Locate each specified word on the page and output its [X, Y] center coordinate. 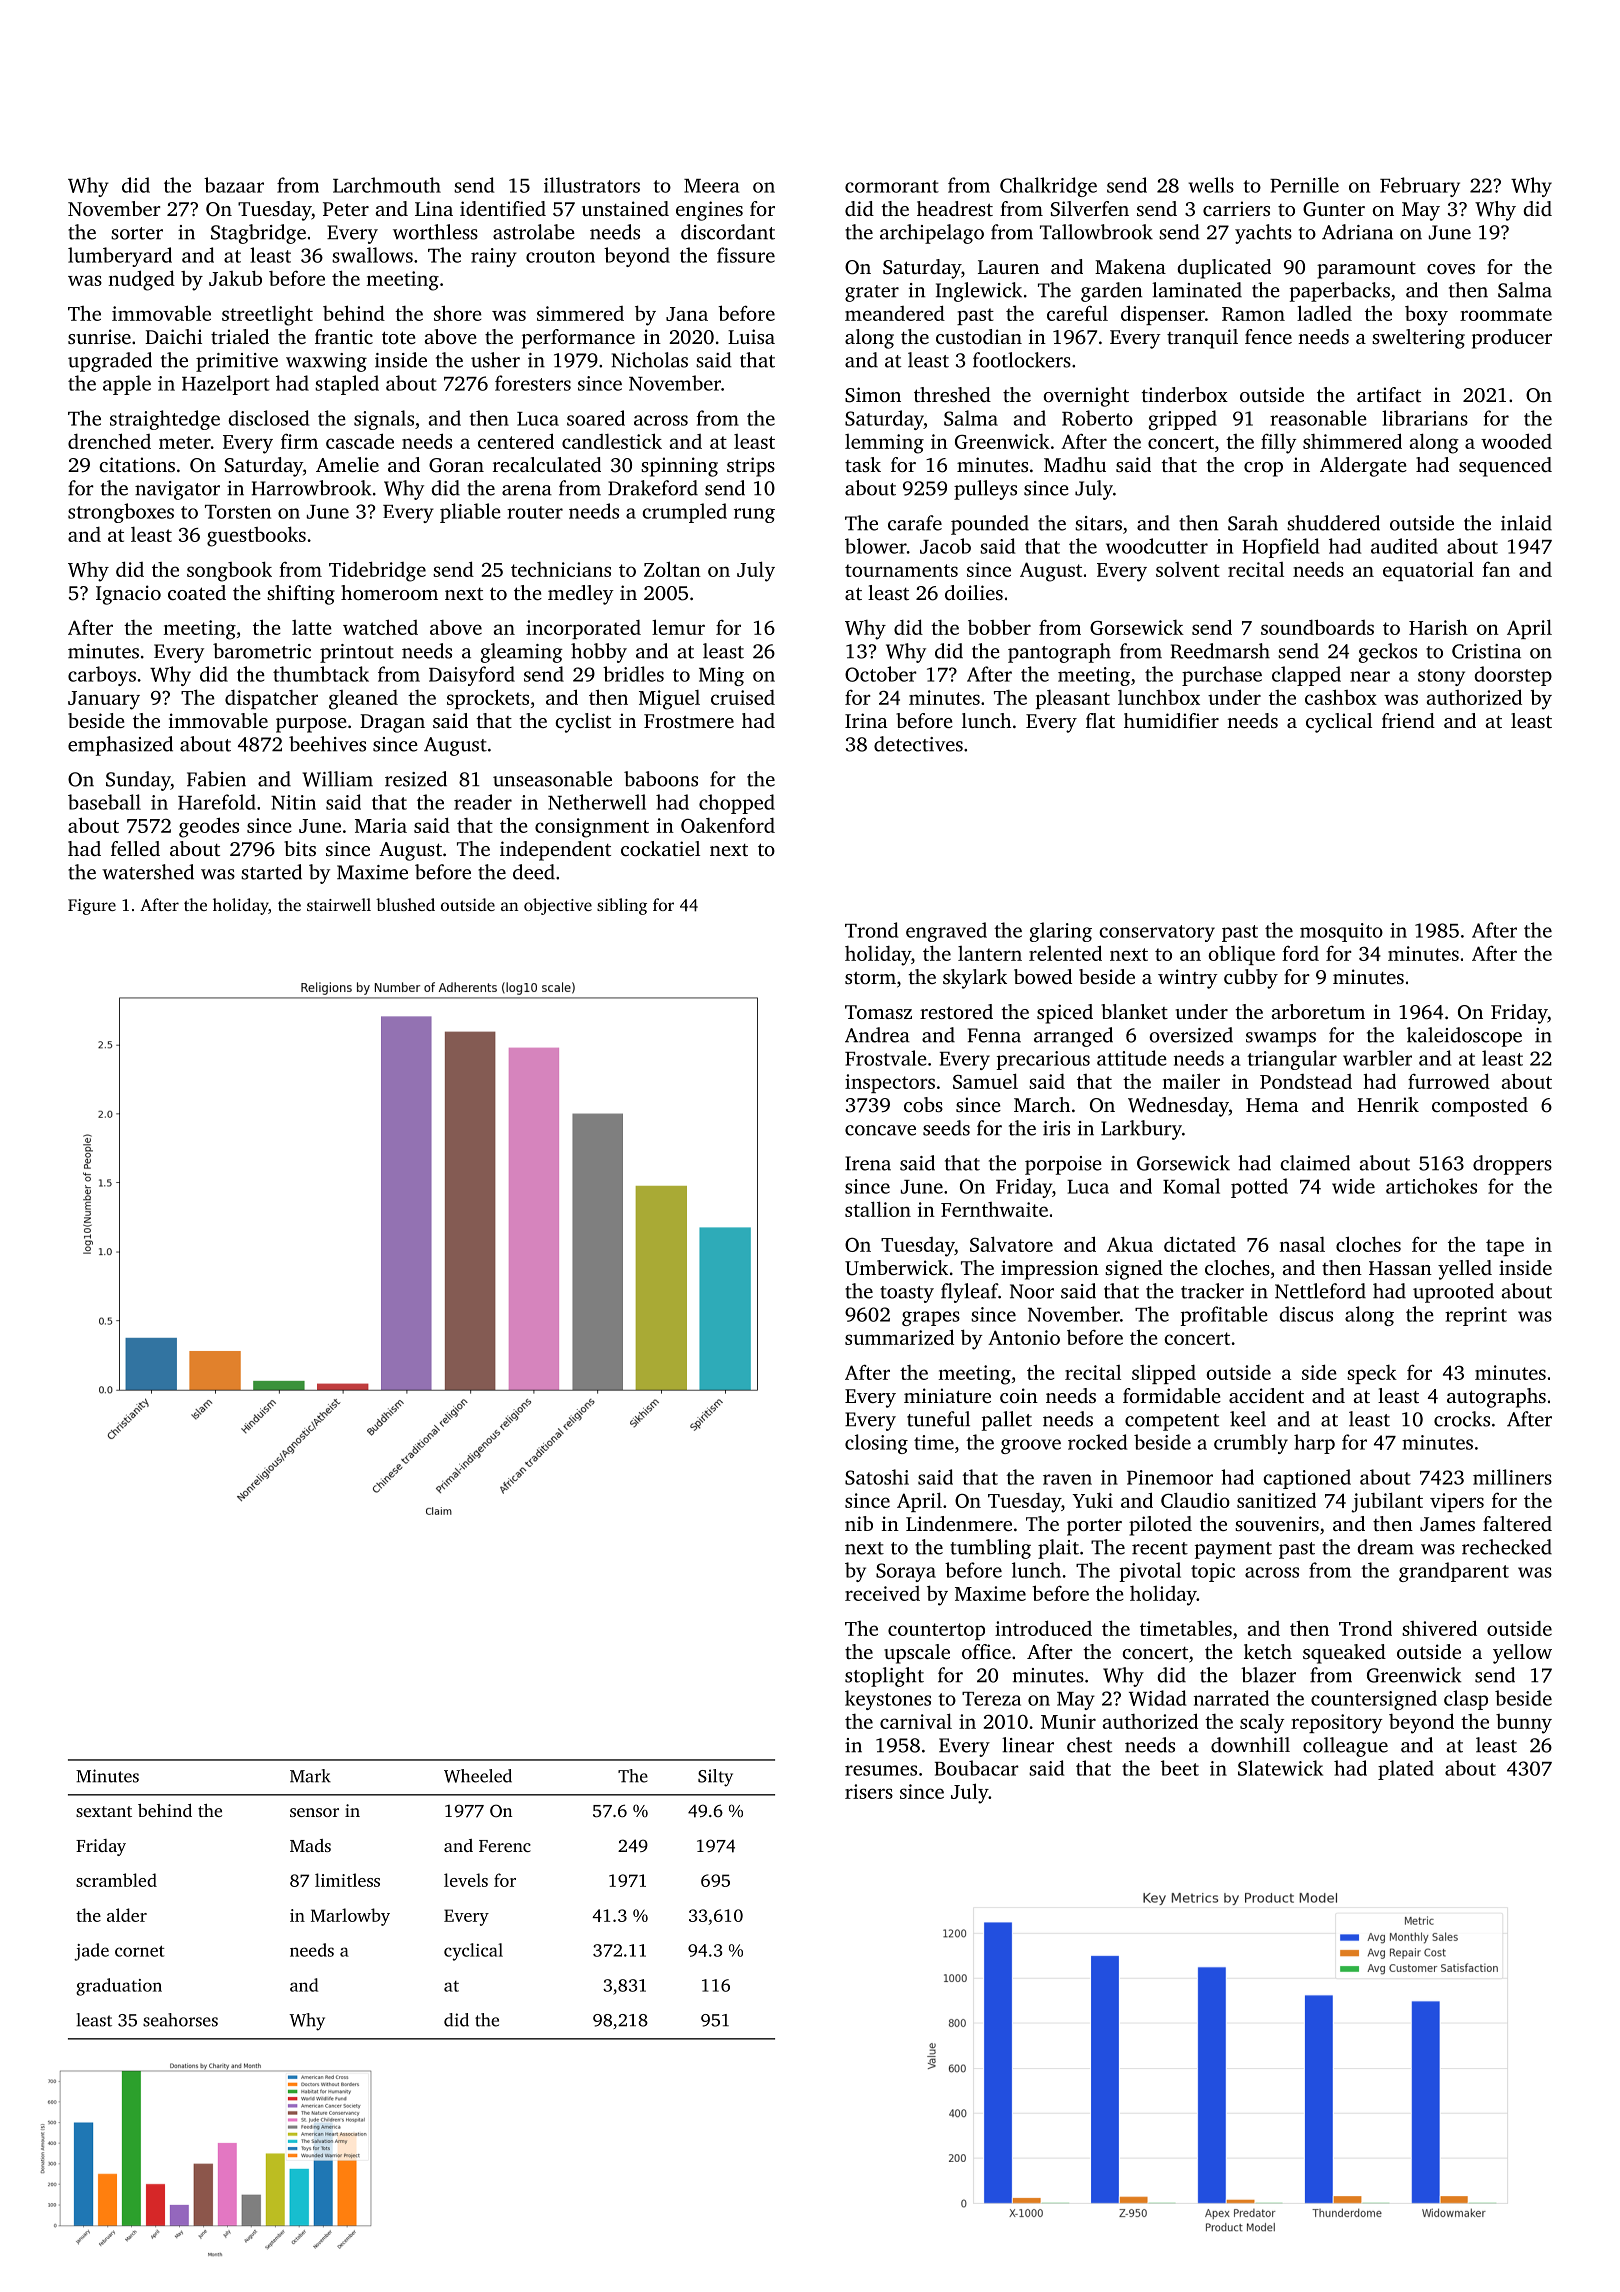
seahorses [180, 2020]
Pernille [1304, 185]
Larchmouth [387, 185]
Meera [712, 186]
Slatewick [1280, 1768]
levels [466, 1880]
